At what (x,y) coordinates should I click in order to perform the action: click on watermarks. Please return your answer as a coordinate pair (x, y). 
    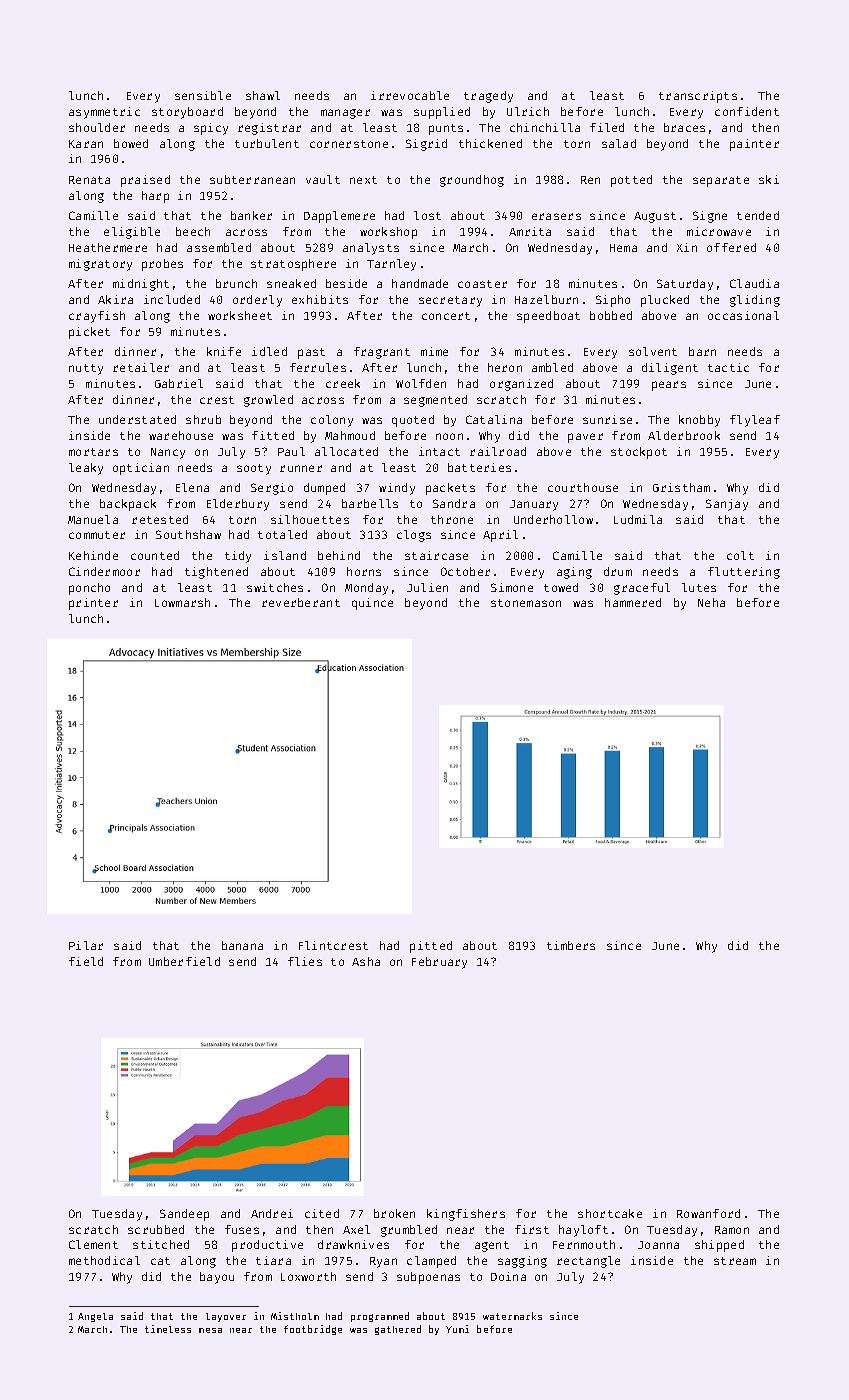
    Looking at the image, I should click on (512, 1316).
